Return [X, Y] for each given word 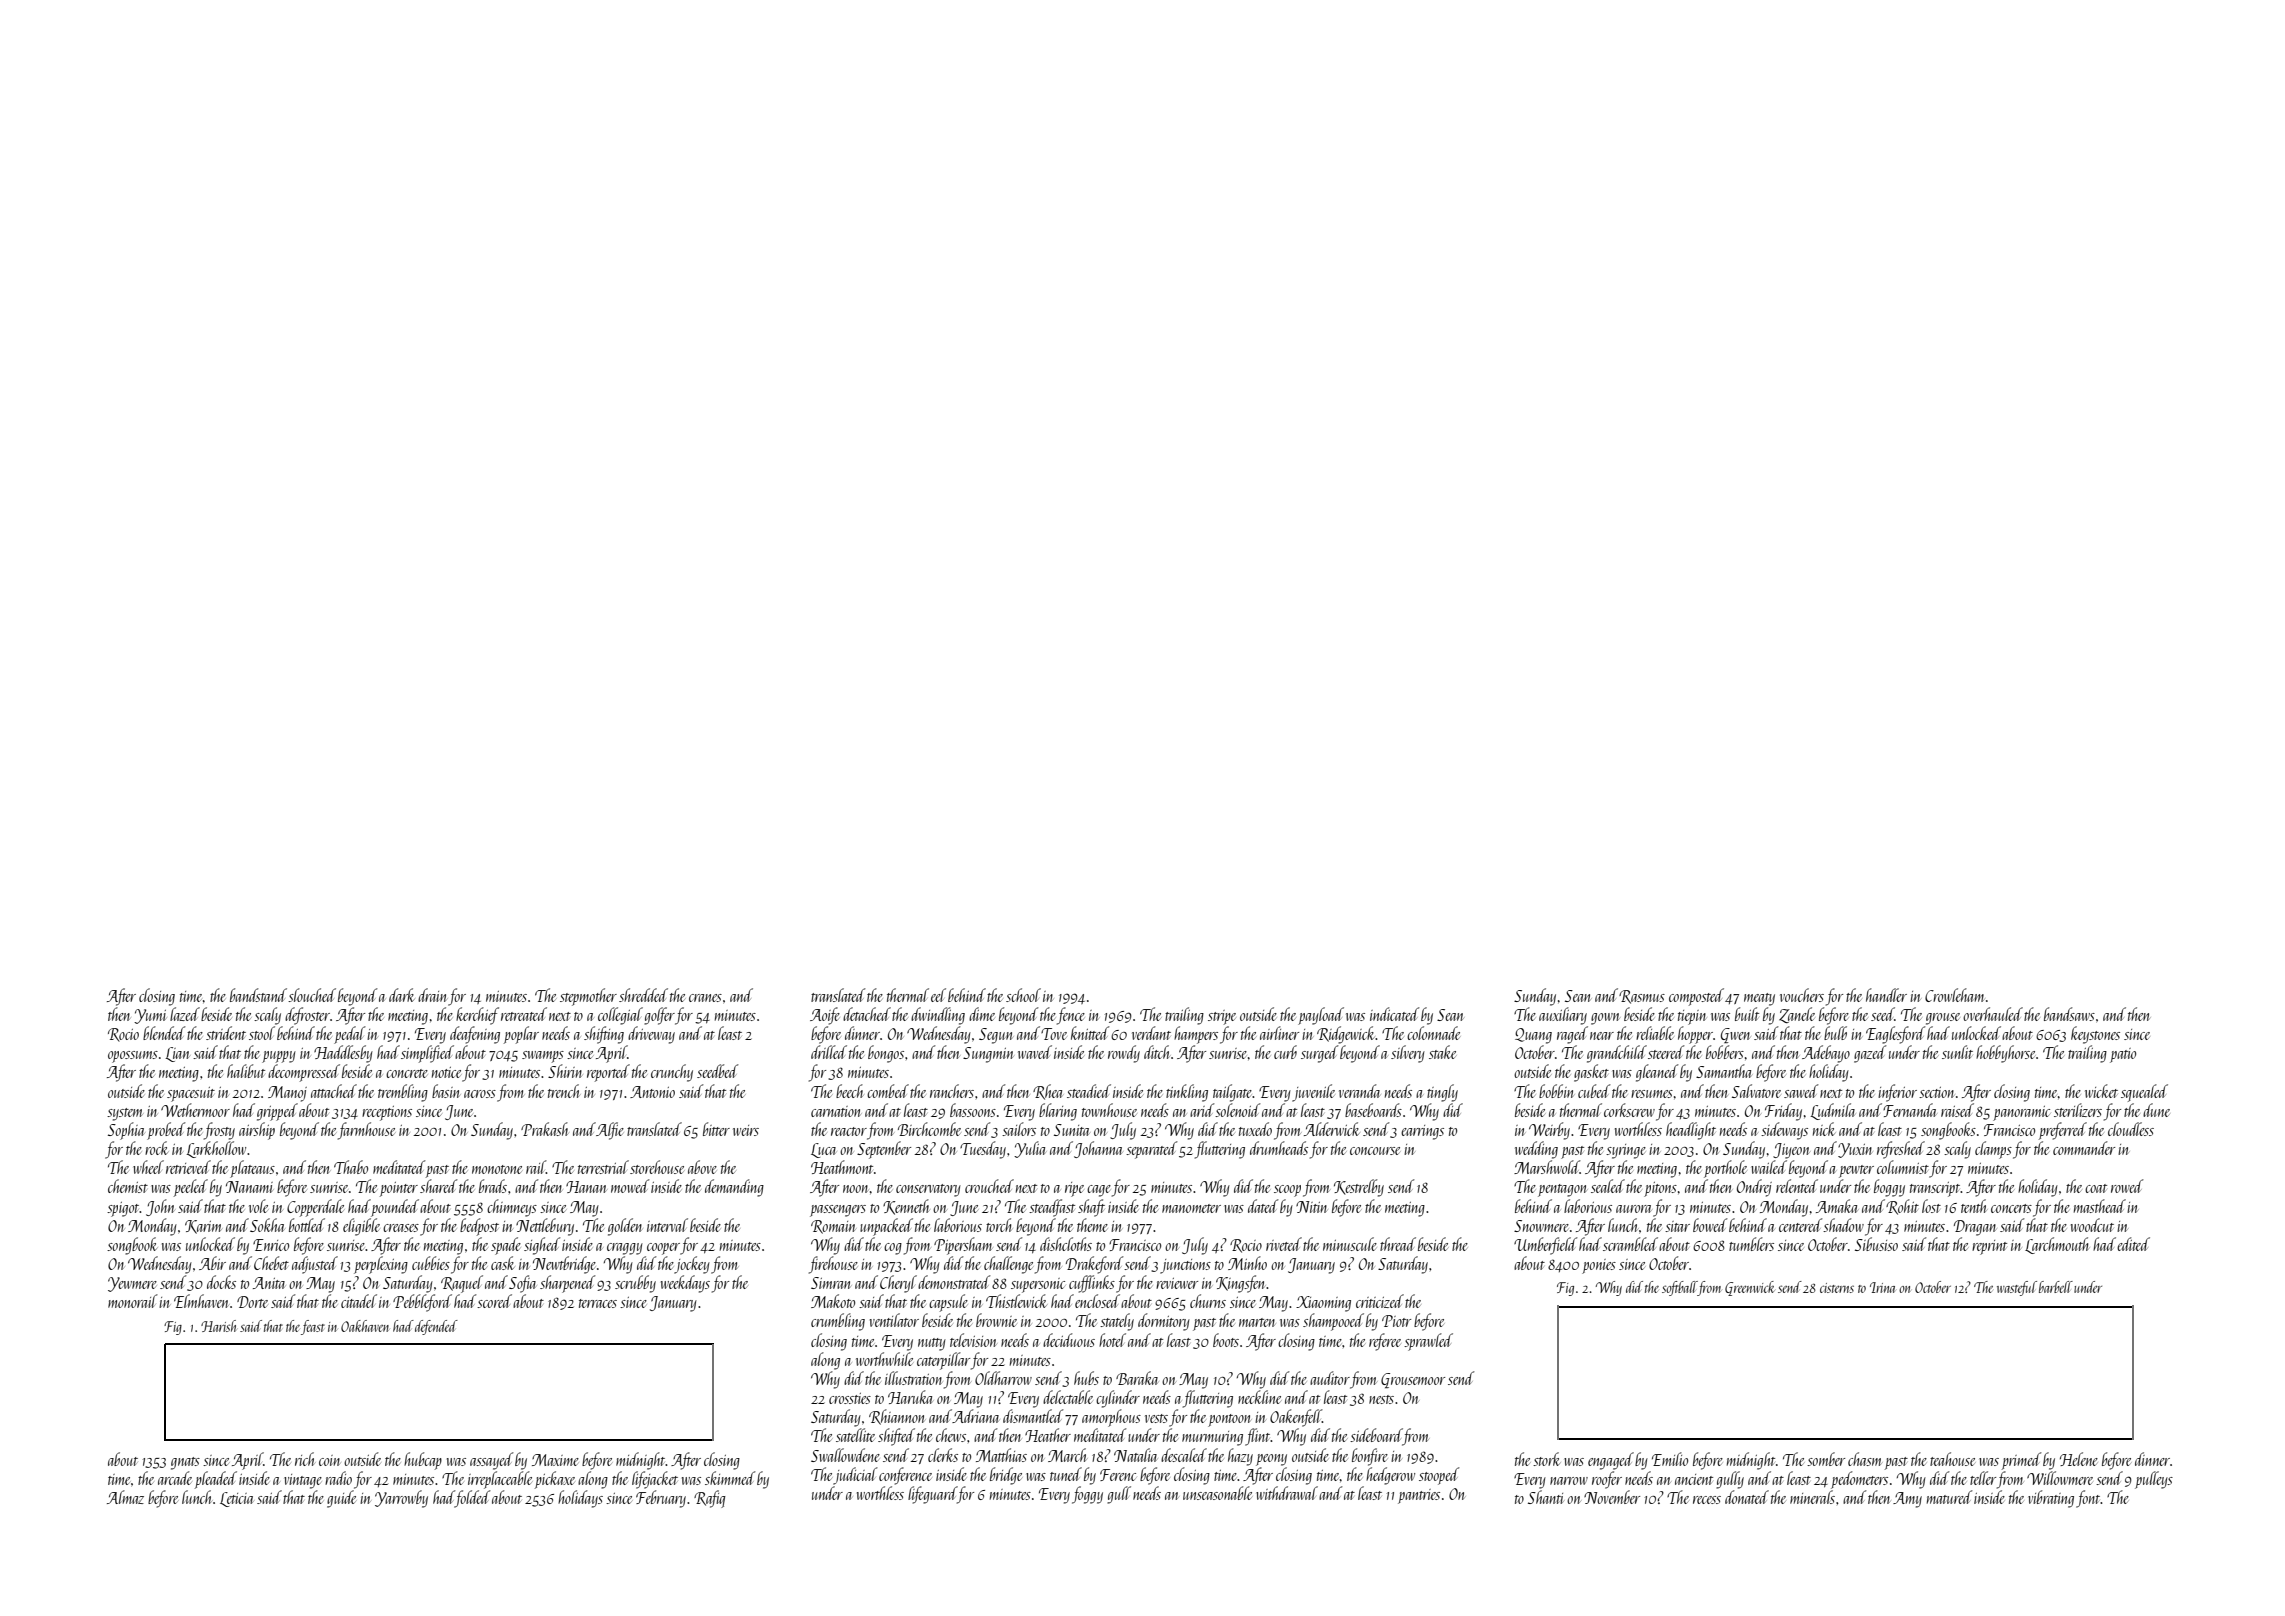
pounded [395, 1208]
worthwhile [884, 1359]
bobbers [1725, 1052]
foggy [1087, 1495]
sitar [1677, 1226]
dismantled [1033, 1416]
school [1023, 995]
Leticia [237, 1499]
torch [999, 1225]
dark [402, 995]
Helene [2079, 1459]
